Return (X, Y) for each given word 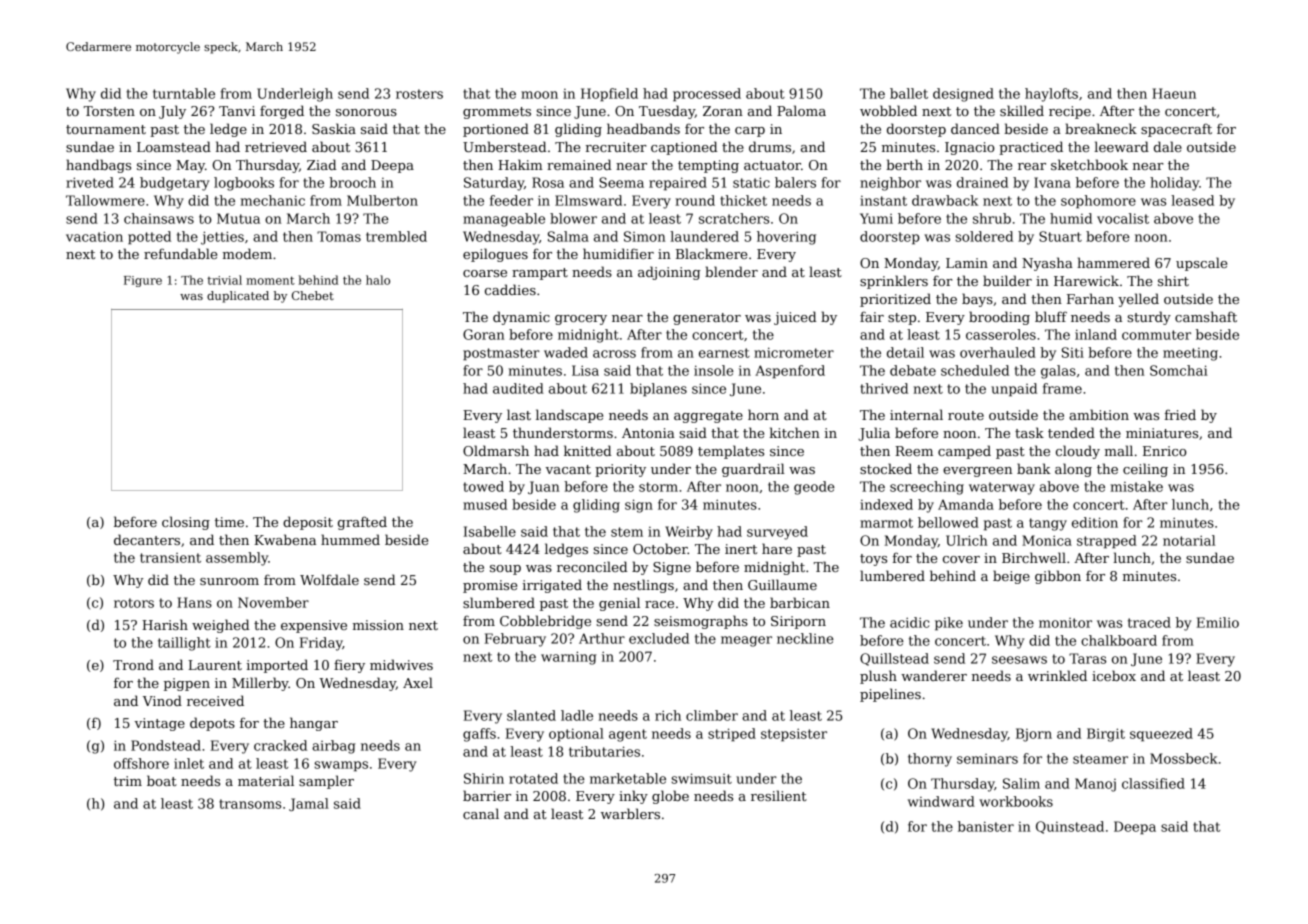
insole (714, 370)
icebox (1114, 675)
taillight (184, 644)
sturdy (1149, 318)
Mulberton (382, 200)
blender (731, 271)
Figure (143, 281)
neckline (805, 638)
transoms (250, 804)
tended (1071, 432)
